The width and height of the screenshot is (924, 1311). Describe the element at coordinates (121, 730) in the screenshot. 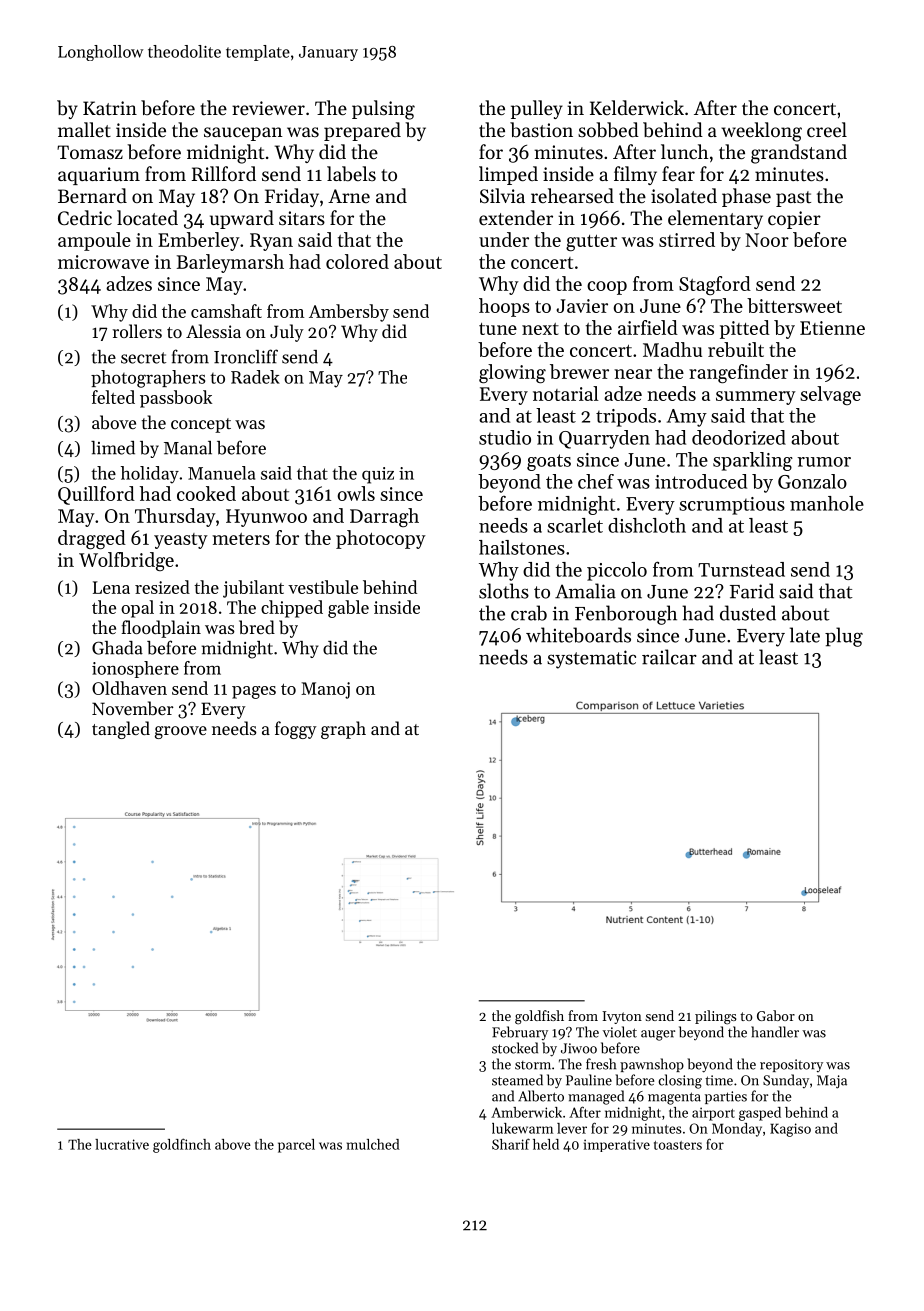

I see `tangled` at that location.
